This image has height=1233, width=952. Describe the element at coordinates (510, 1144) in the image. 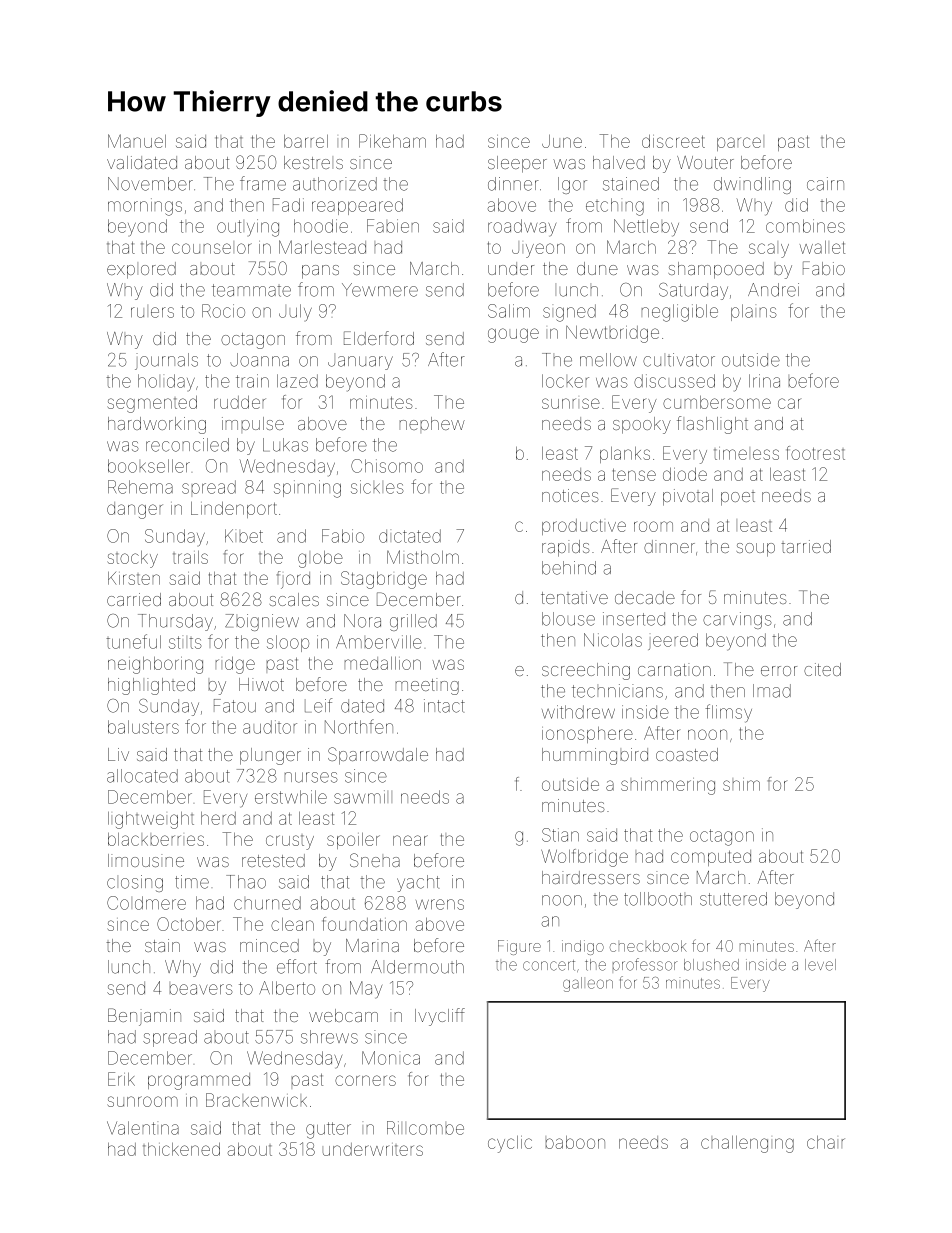

I see `cyclic` at that location.
